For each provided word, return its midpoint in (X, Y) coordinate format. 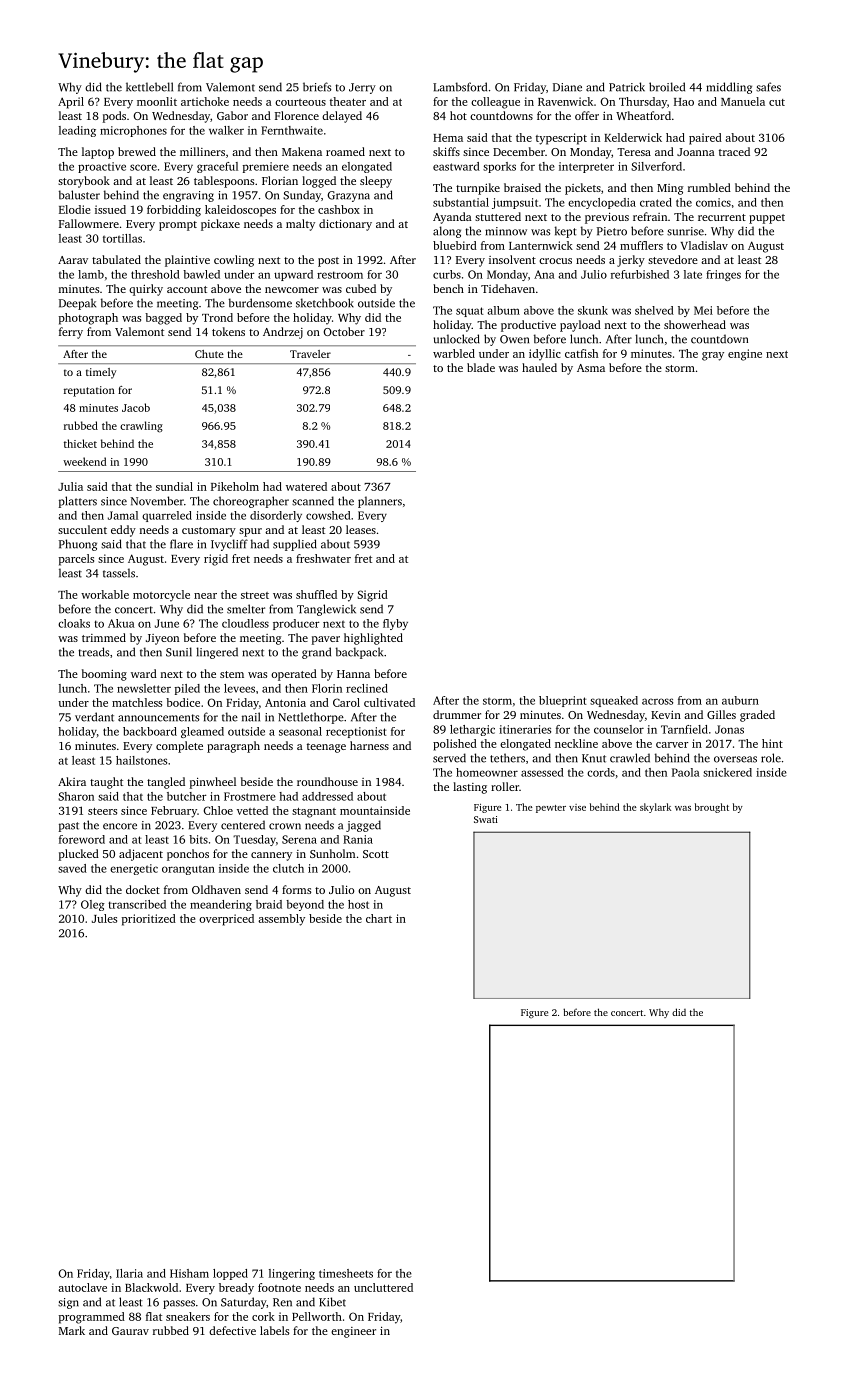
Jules (104, 918)
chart (379, 918)
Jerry (362, 88)
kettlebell (149, 87)
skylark (655, 808)
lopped (230, 1274)
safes (768, 87)
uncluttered (383, 1287)
